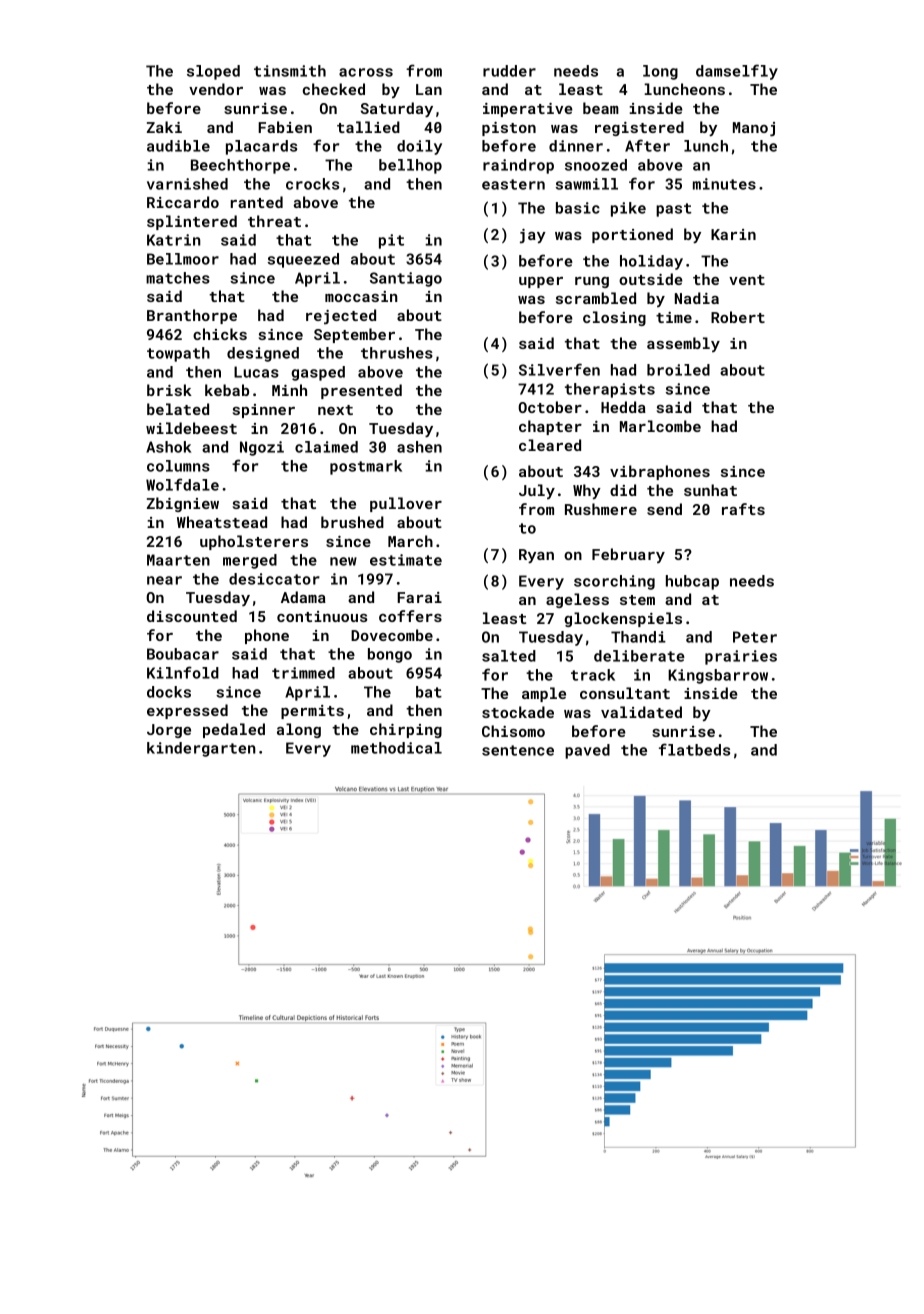 Image resolution: width=924 pixels, height=1314 pixels. Describe the element at coordinates (303, 673) in the document. I see `trimmed` at that location.
